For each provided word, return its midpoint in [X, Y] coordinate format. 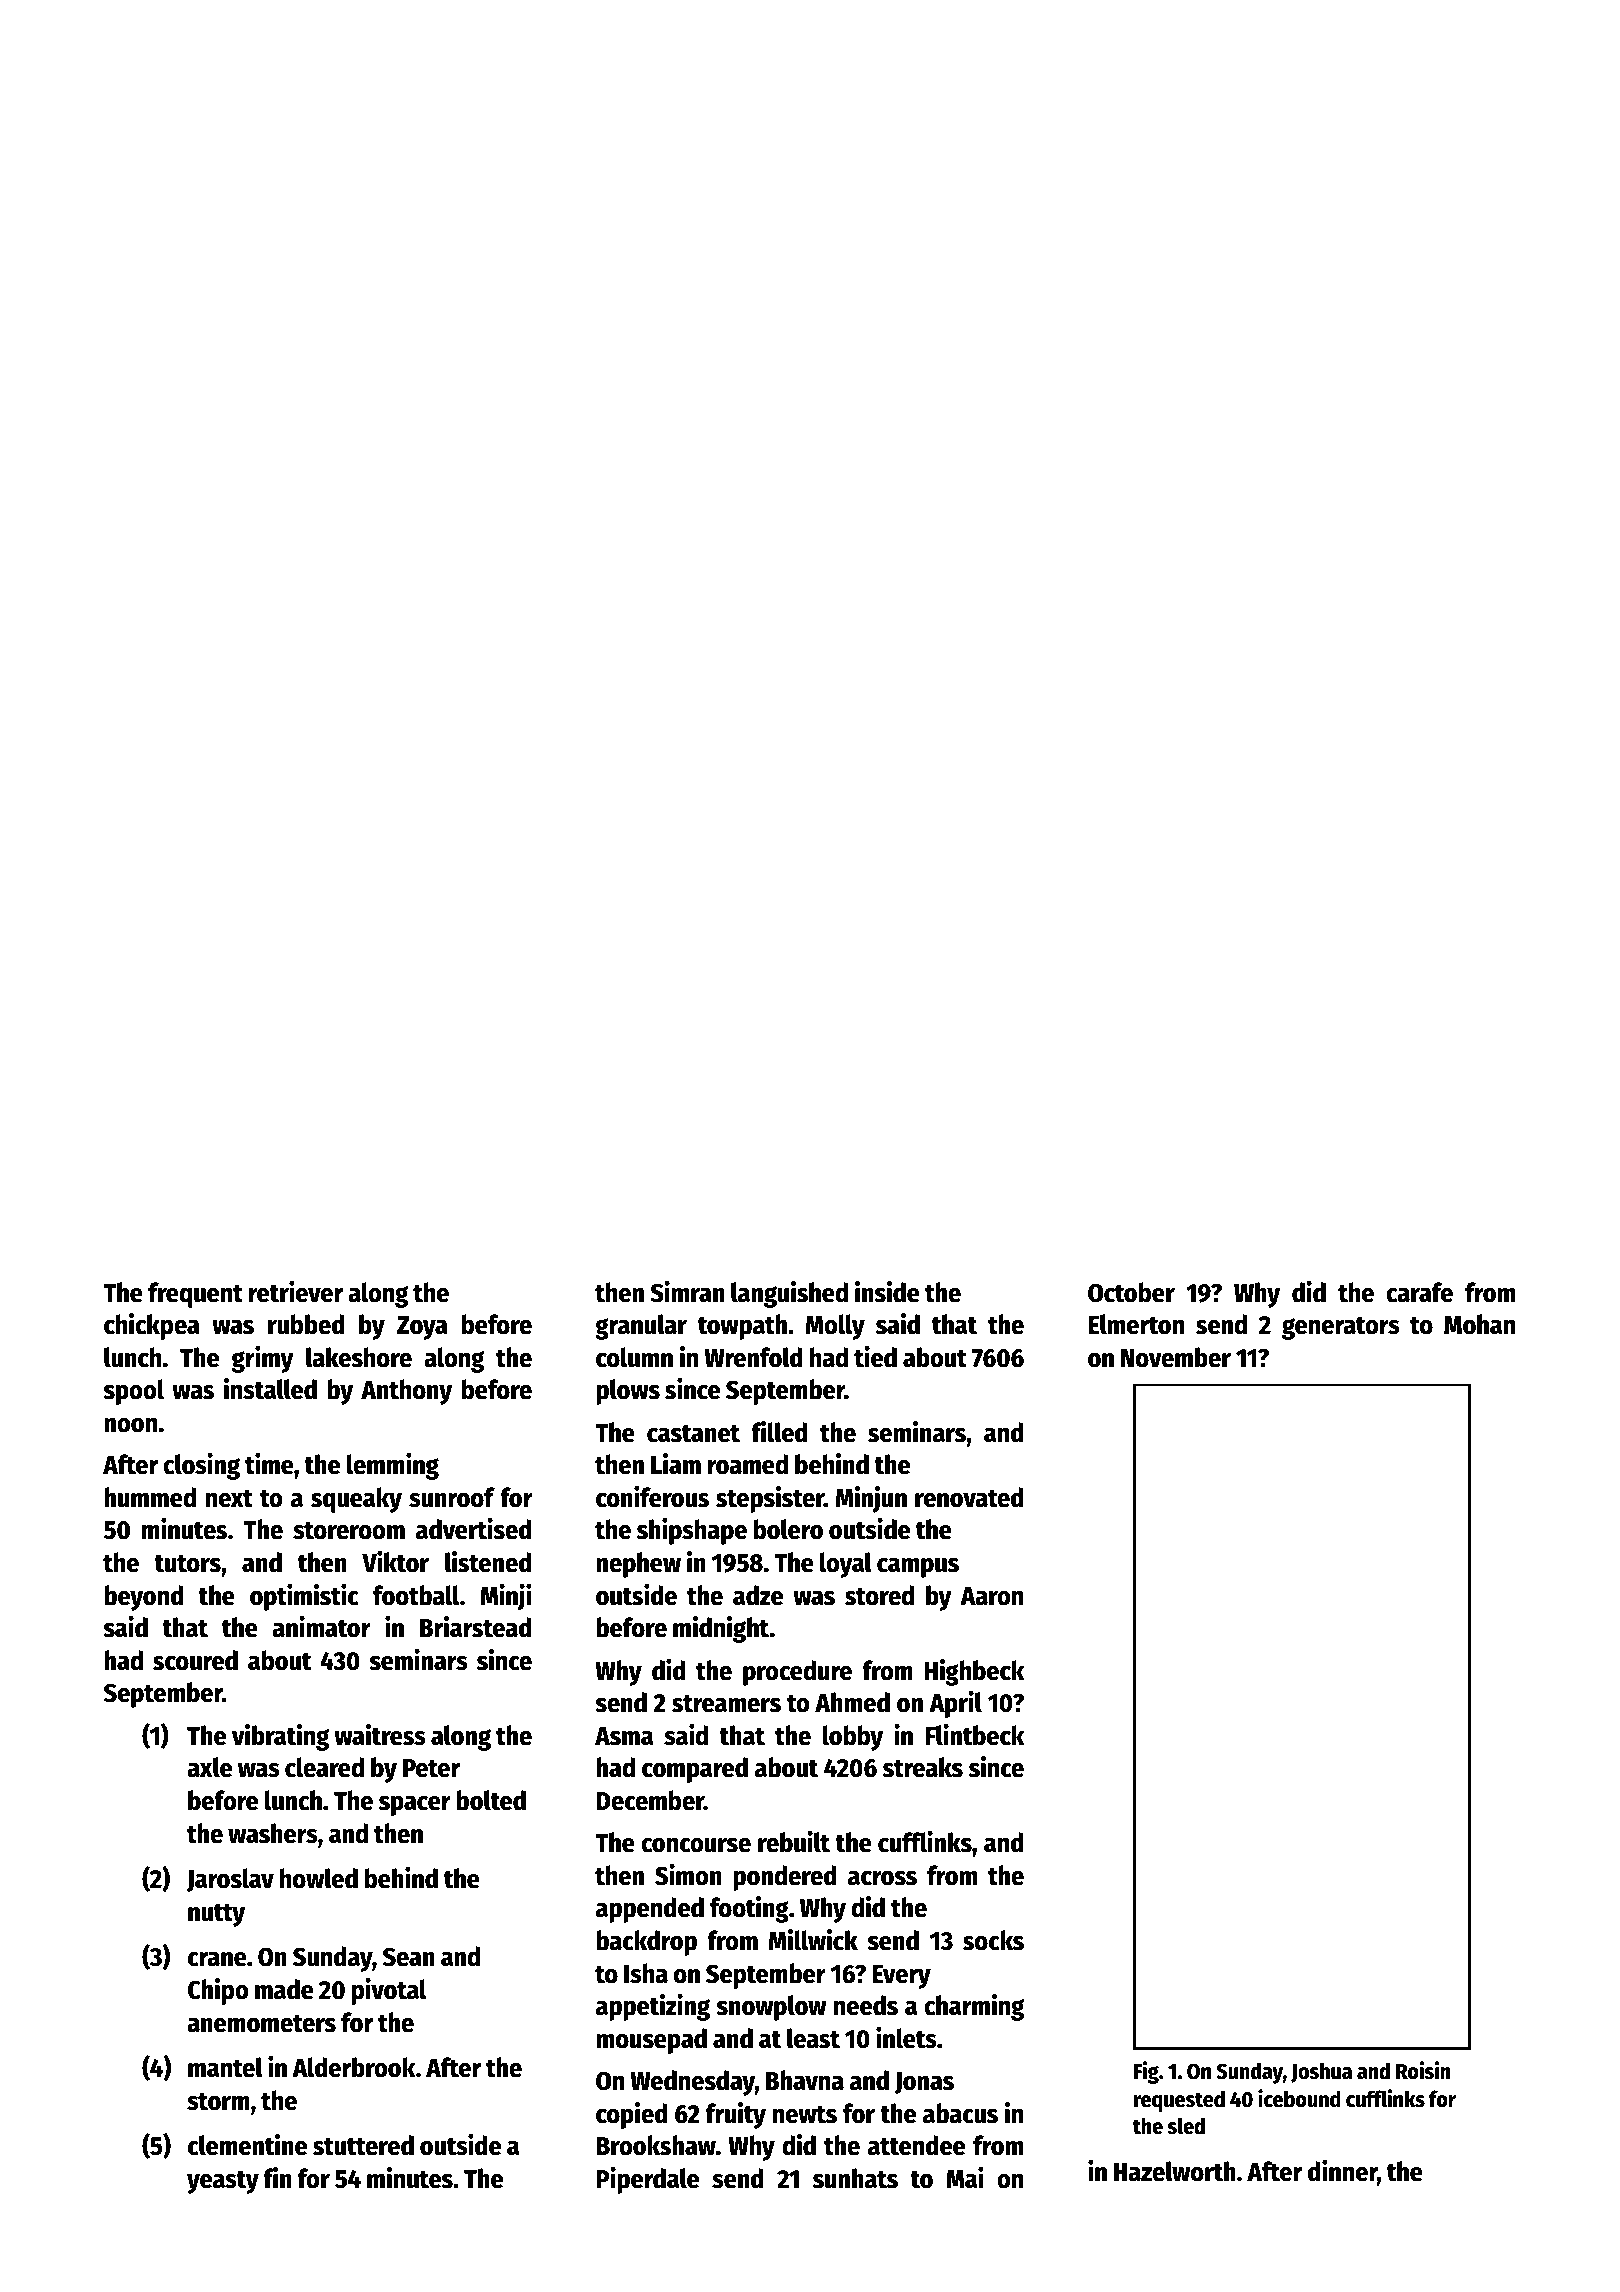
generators [1341, 1328]
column [634, 1357]
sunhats [855, 2178]
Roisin [1423, 2070]
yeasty [223, 2182]
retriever [296, 1292]
